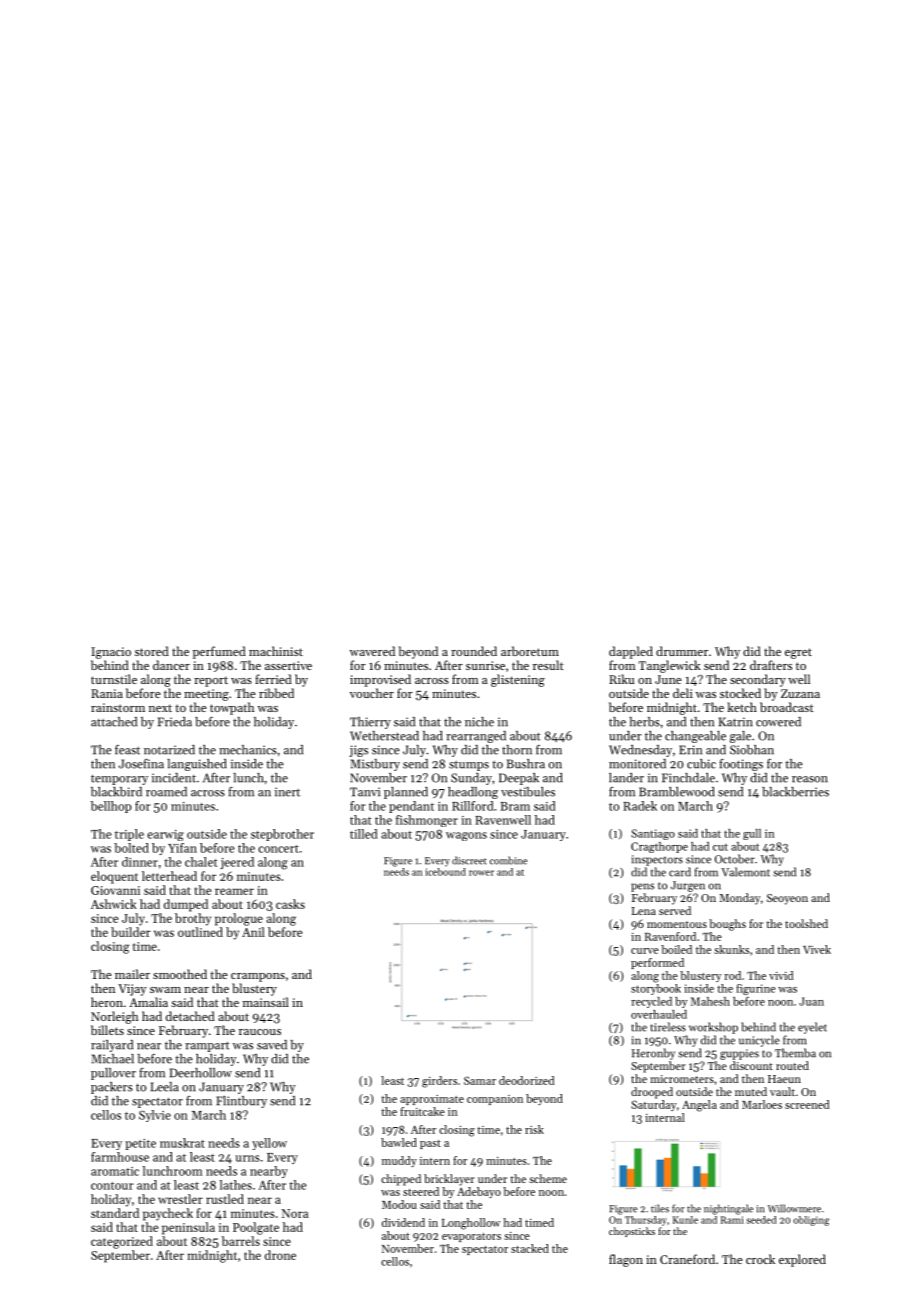 Image resolution: width=924 pixels, height=1308 pixels. Describe the element at coordinates (752, 834) in the document. I see `gull` at that location.
